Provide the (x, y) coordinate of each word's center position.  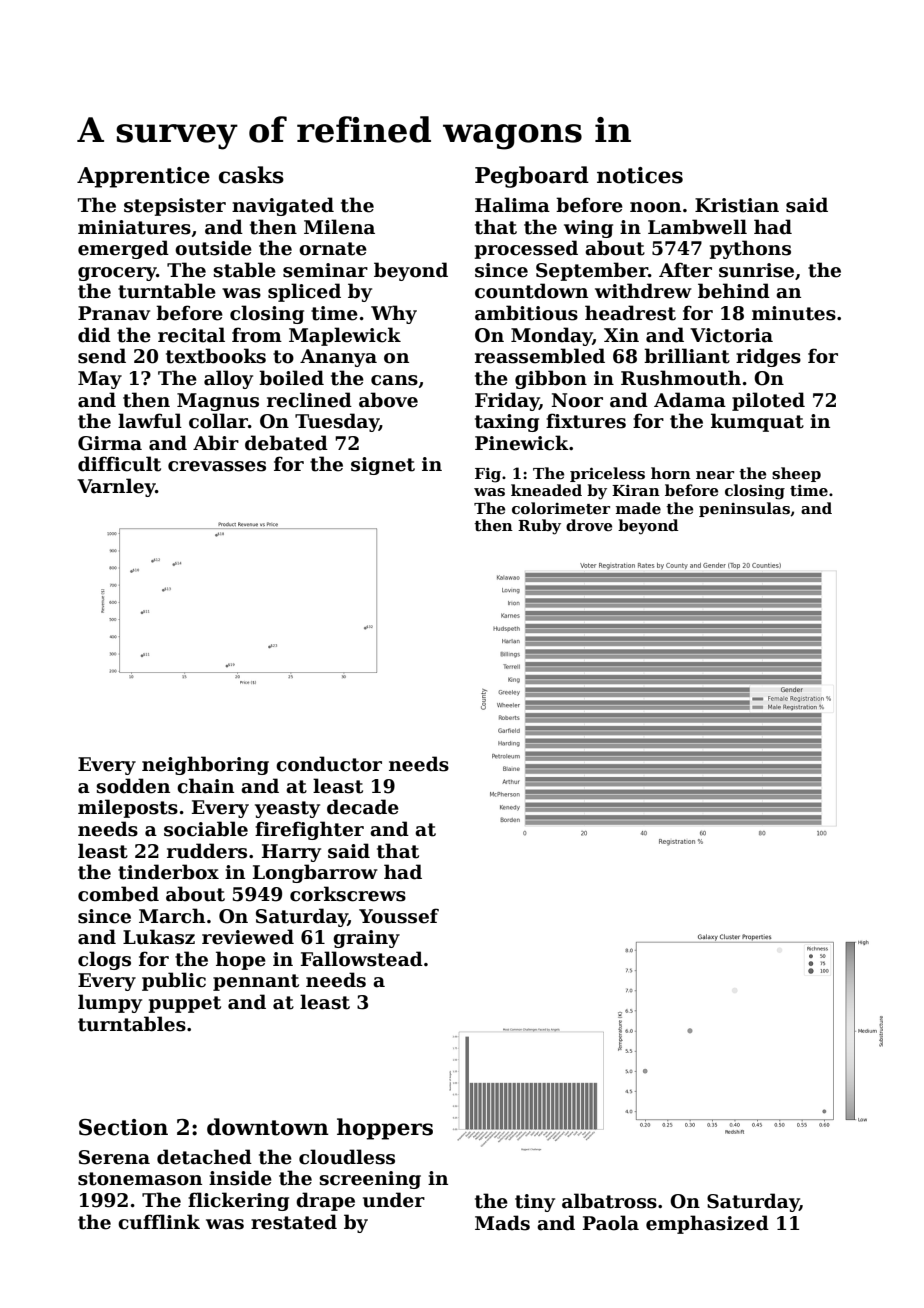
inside (240, 1178)
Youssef (399, 916)
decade (363, 807)
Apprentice (143, 177)
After (685, 270)
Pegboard (532, 177)
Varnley (116, 487)
